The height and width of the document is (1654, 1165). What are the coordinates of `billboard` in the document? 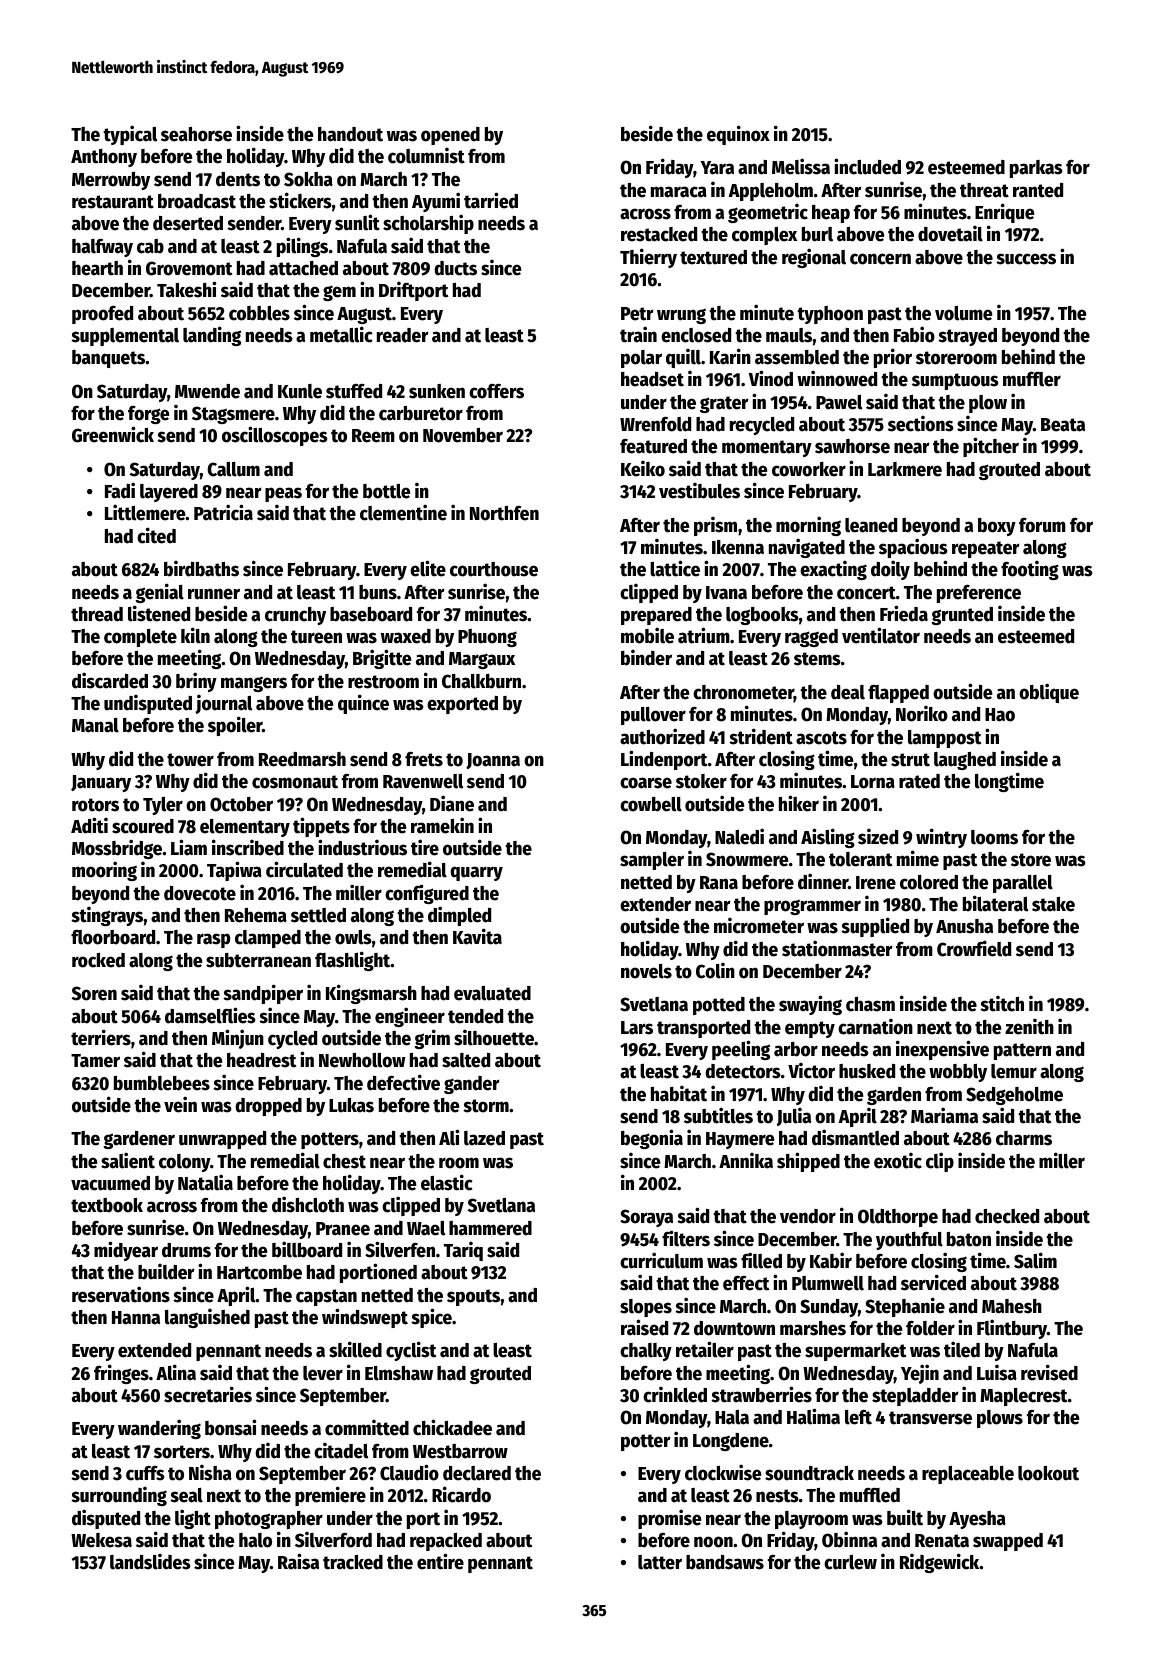 It's located at (307, 1249).
